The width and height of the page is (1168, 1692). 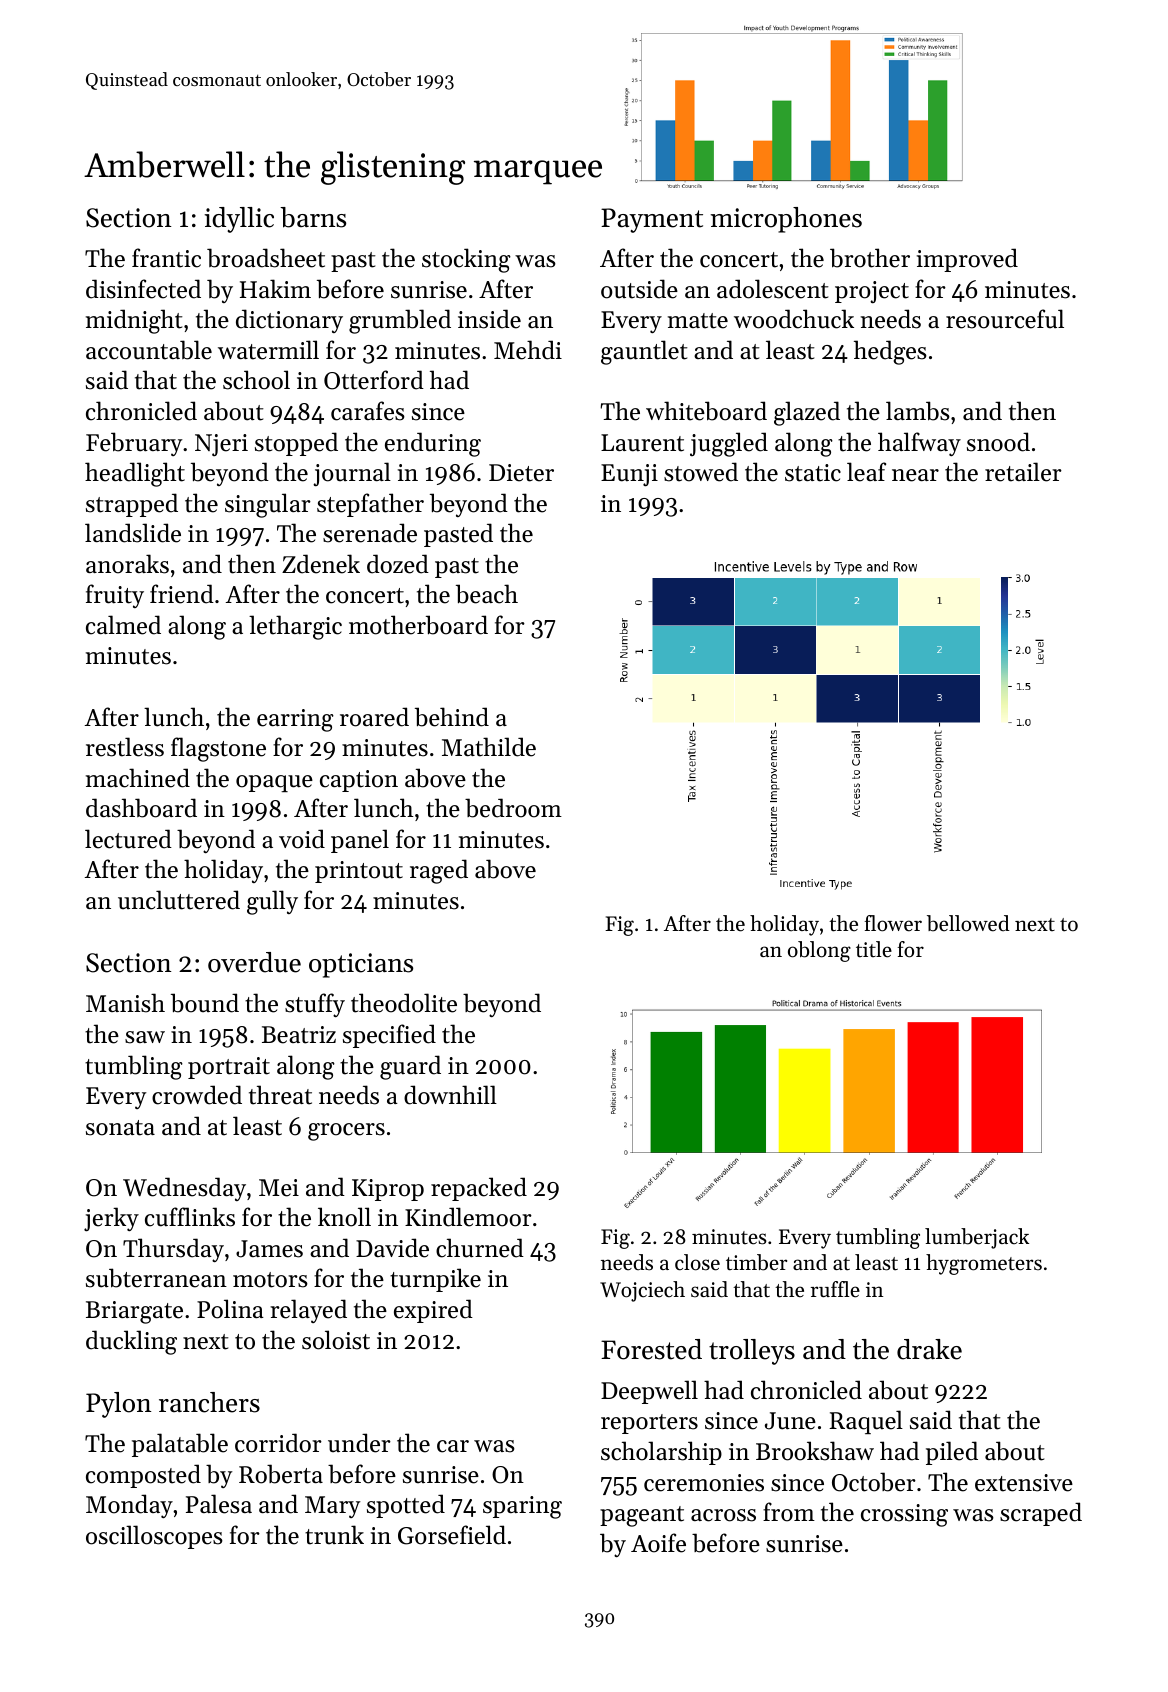 What do you see at coordinates (652, 220) in the page?
I see `Payment` at bounding box center [652, 220].
